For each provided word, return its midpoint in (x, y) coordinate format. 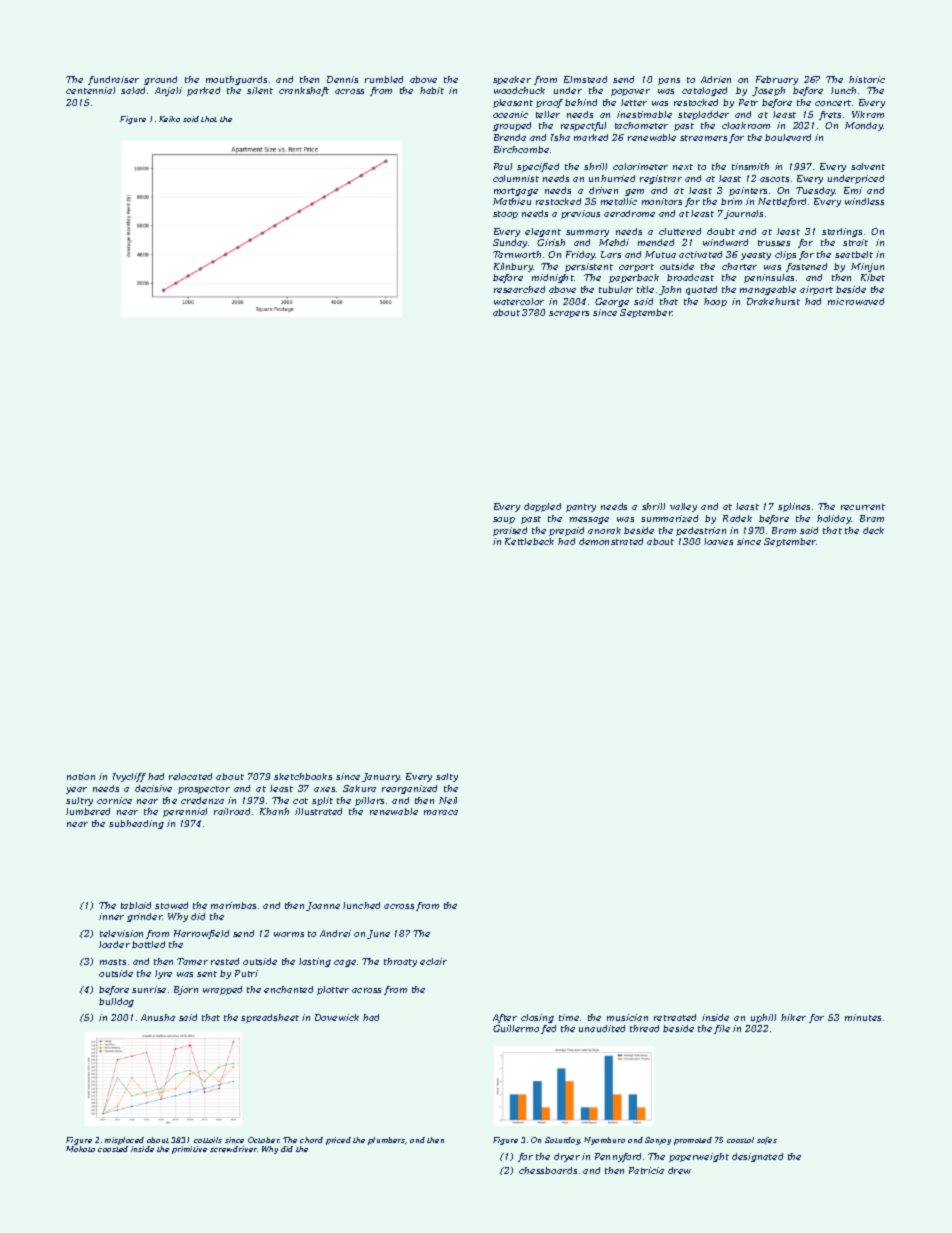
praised (510, 531)
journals (743, 214)
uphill (763, 1018)
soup (504, 520)
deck (873, 530)
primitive (189, 1150)
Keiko (169, 119)
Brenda (510, 137)
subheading (136, 824)
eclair (433, 961)
